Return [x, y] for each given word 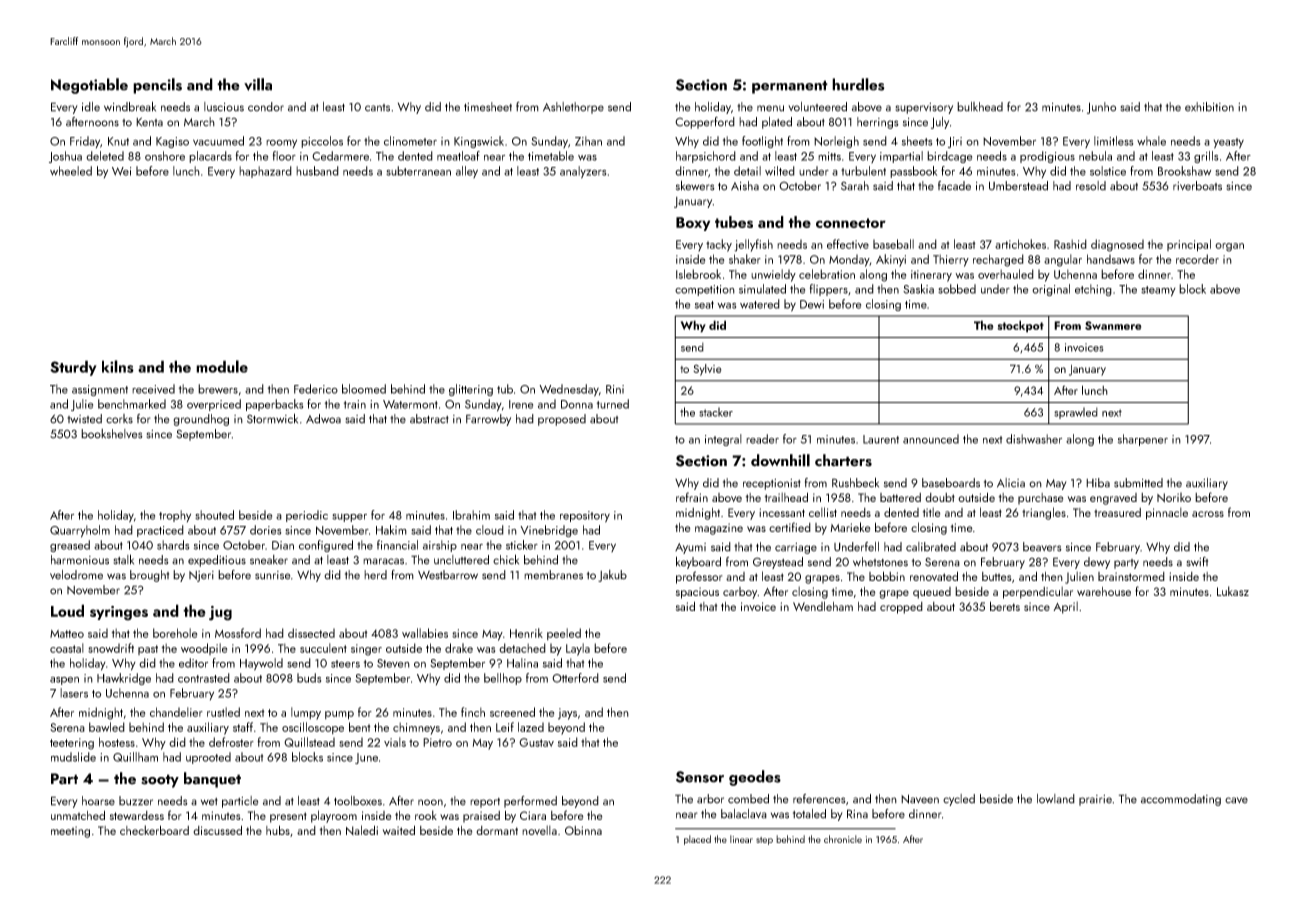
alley [467, 172]
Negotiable [89, 86]
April [1065, 607]
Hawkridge [124, 679]
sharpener [1143, 440]
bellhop [503, 679]
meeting [70, 832]
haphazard [265, 172]
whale [1151, 141]
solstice [1108, 171]
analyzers [583, 172]
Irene [521, 404]
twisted [84, 419]
